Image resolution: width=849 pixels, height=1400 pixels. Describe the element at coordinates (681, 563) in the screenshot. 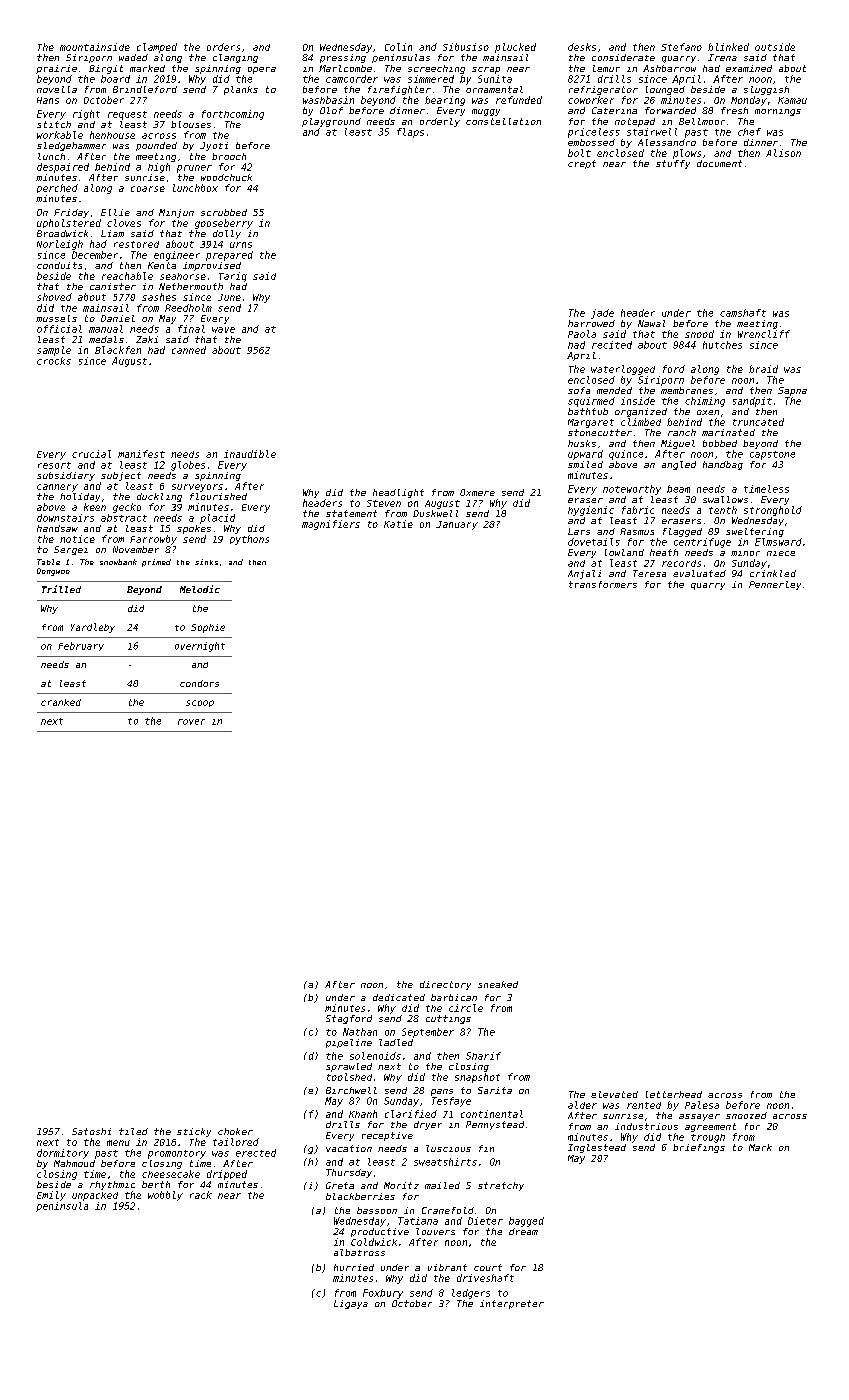

I see `records` at that location.
